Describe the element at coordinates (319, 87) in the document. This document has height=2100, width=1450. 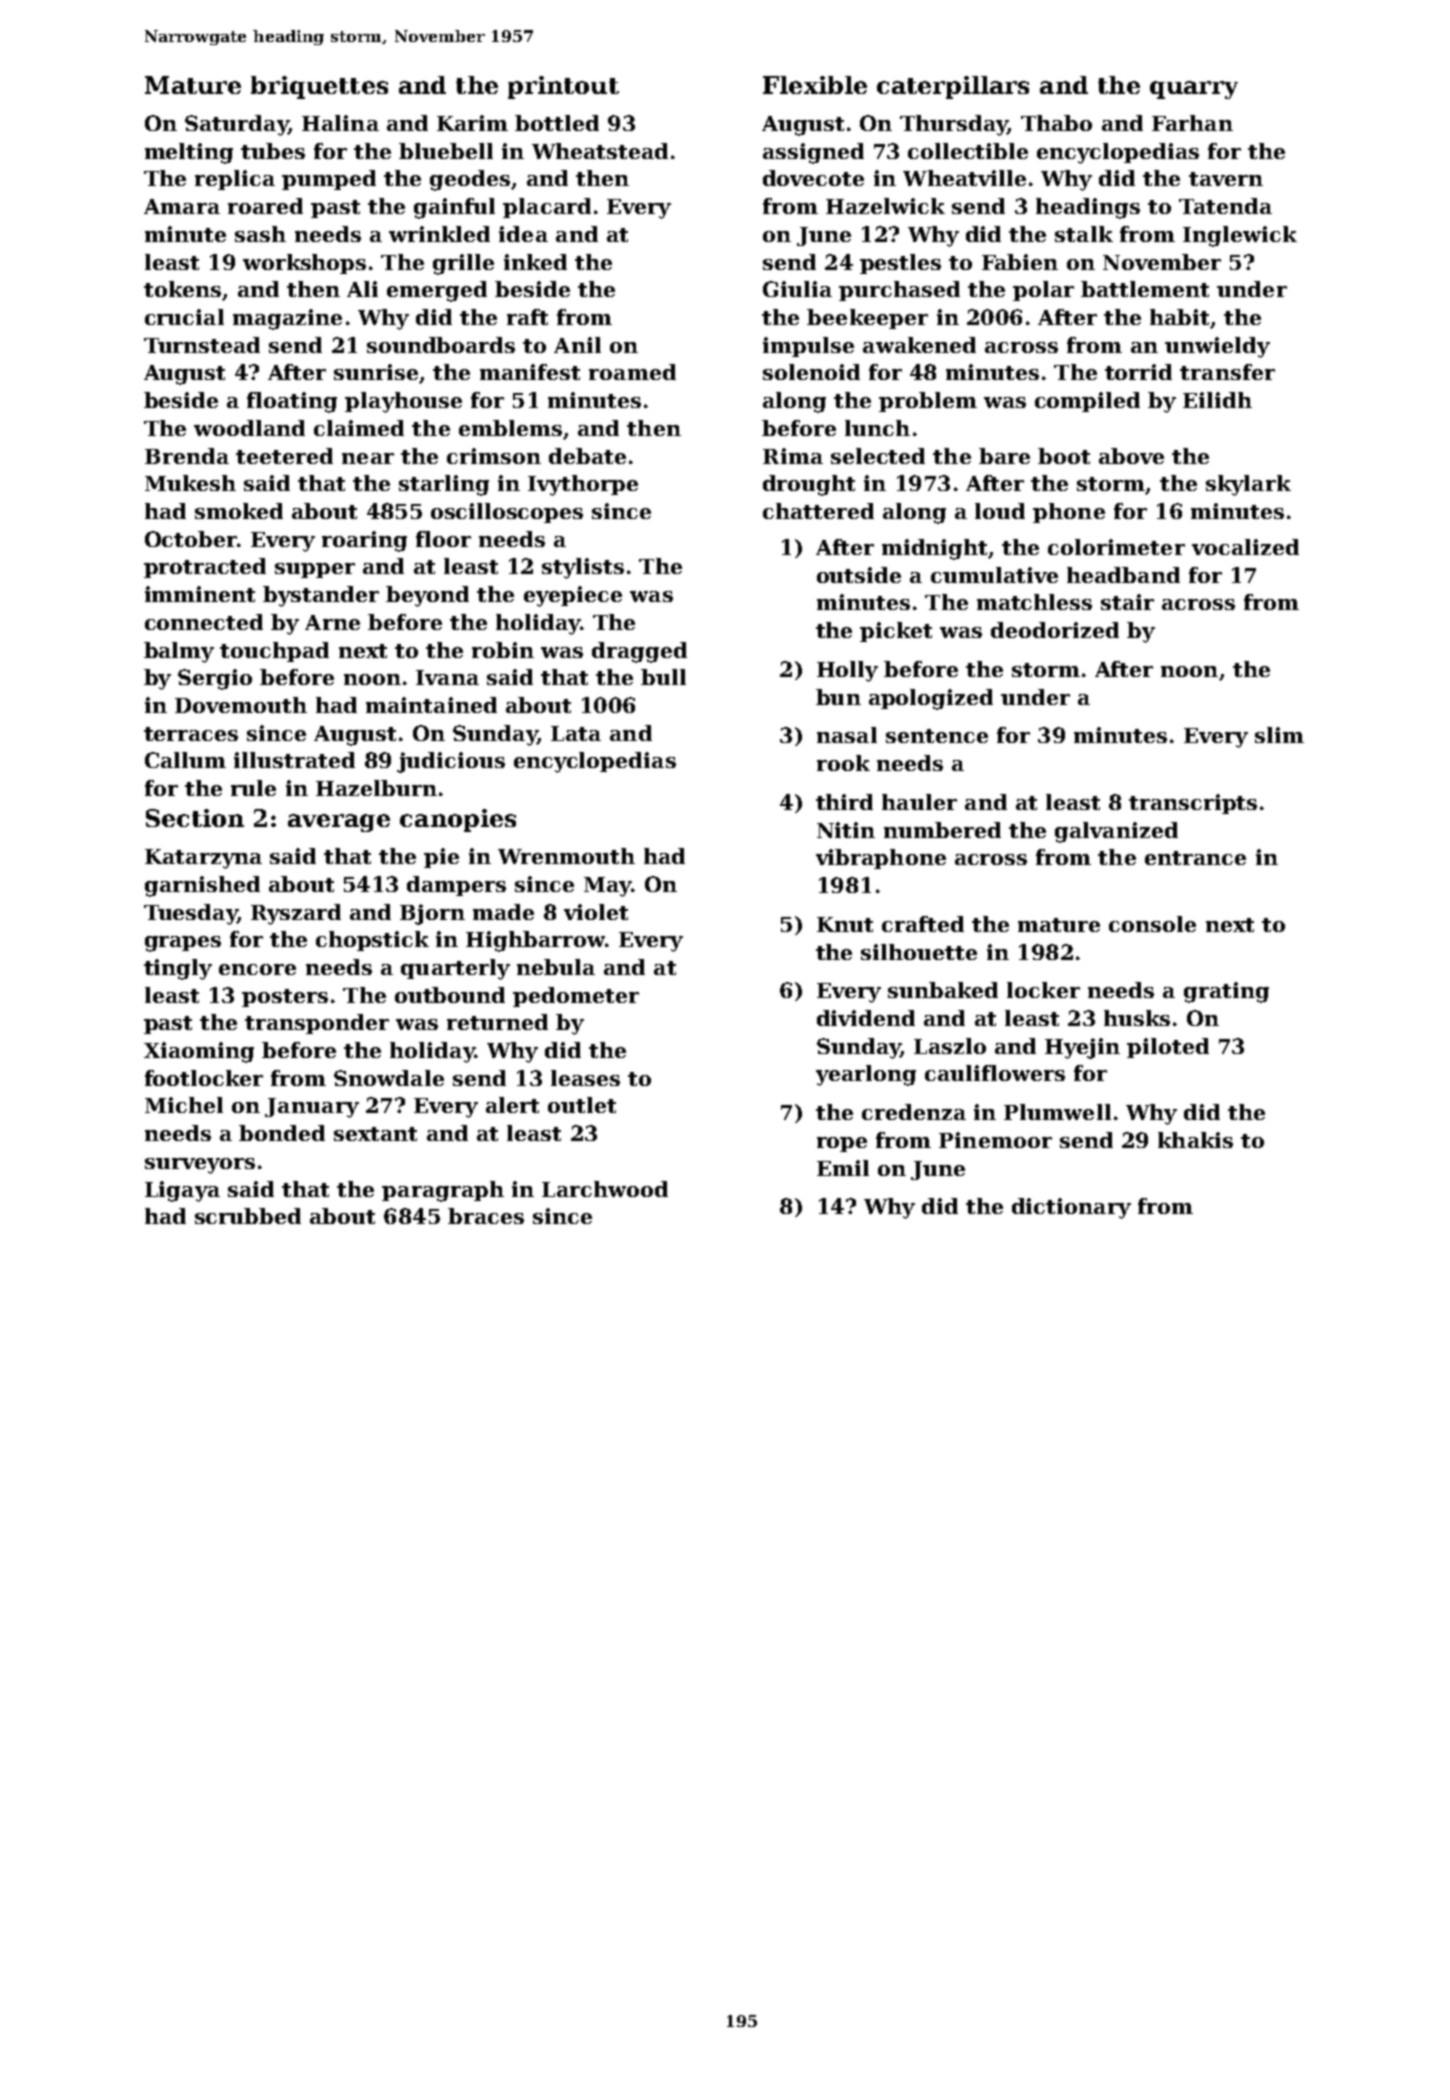
I see `briquettes` at that location.
